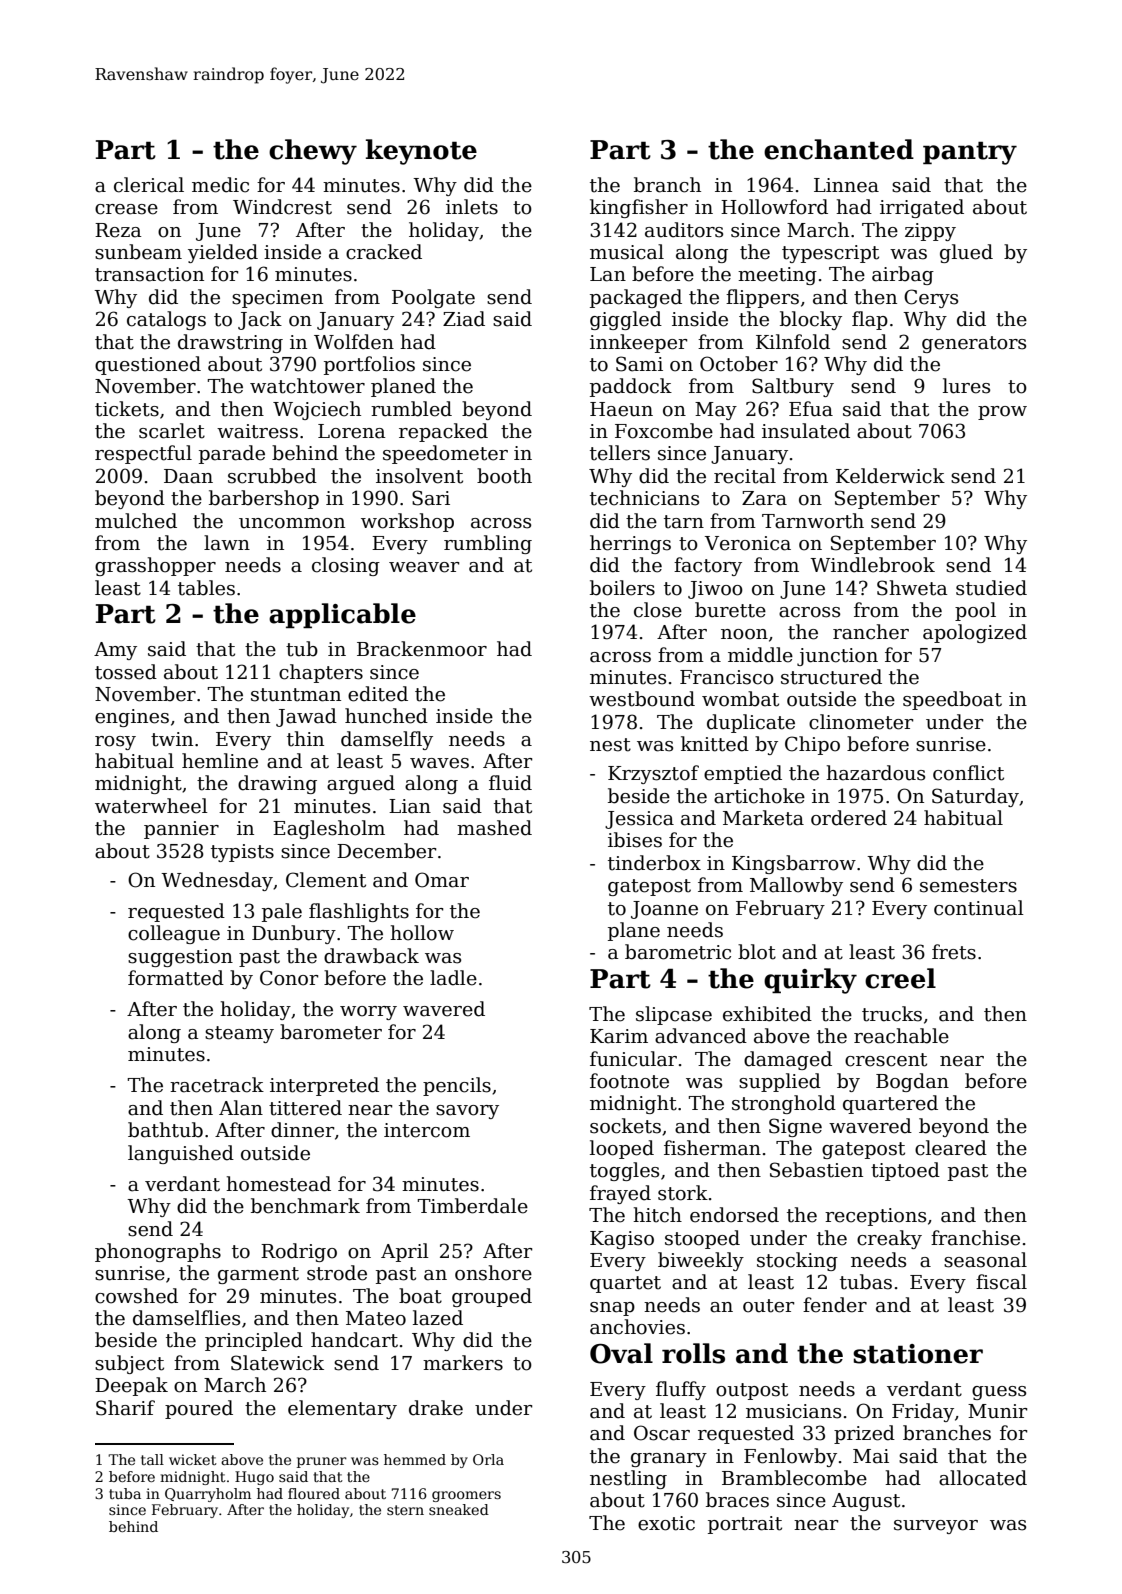 The image size is (1122, 1594). I want to click on chewy, so click(313, 152).
